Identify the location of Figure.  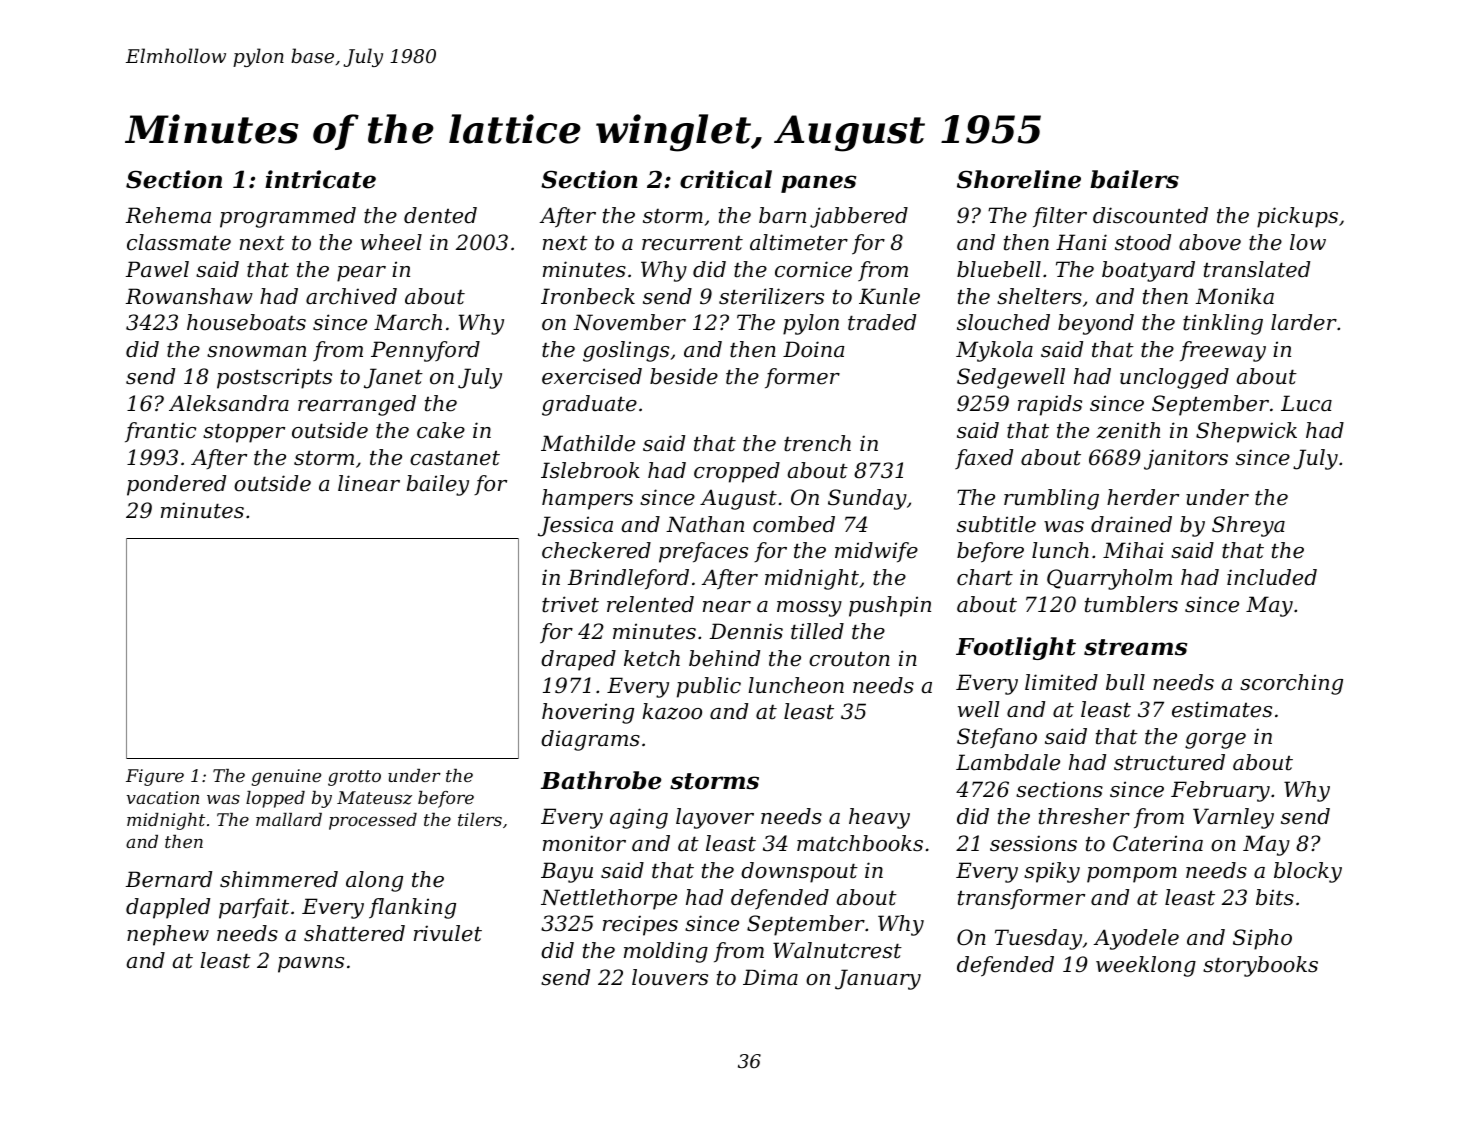
(155, 777).
